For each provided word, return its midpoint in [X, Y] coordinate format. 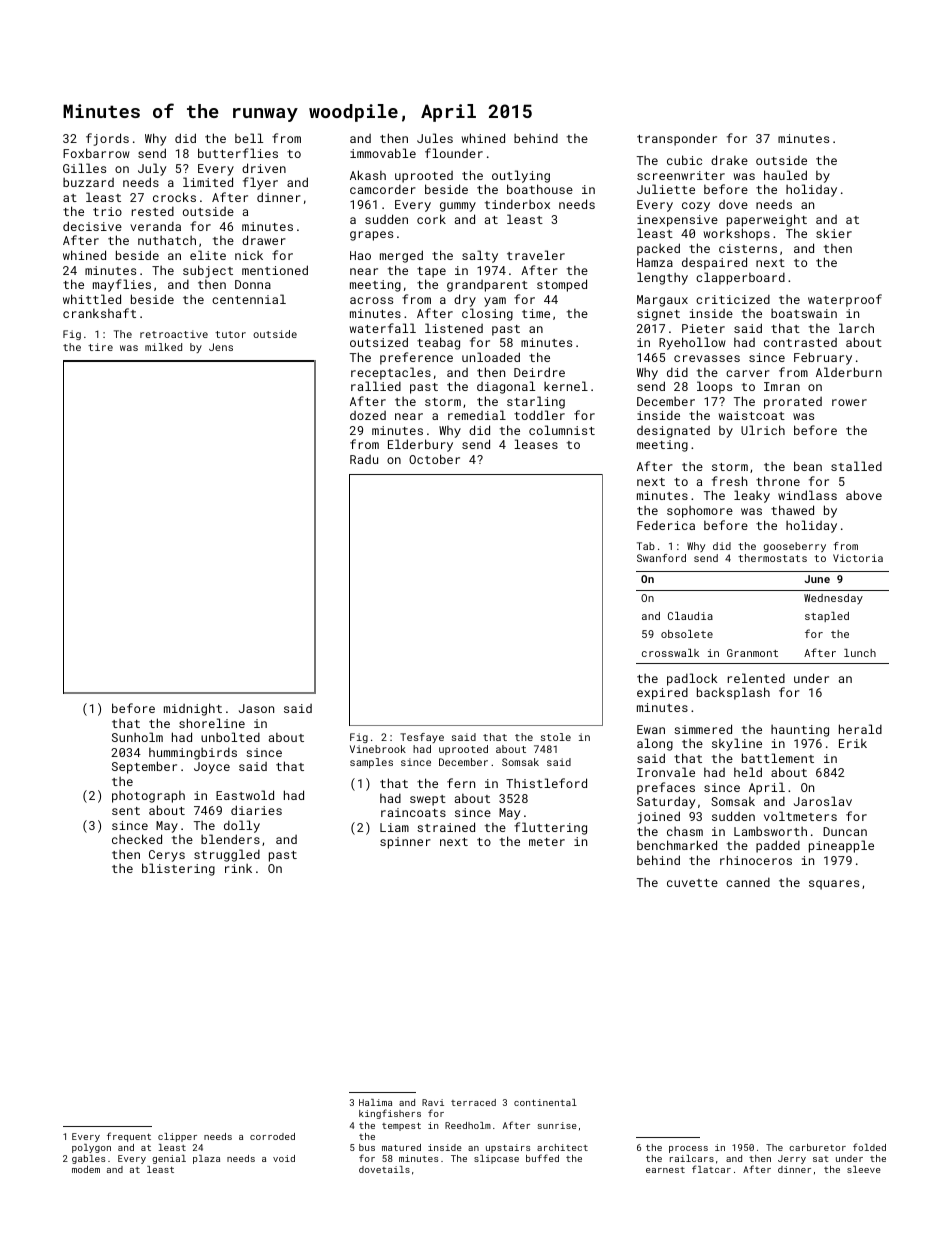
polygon [91, 1148]
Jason [256, 708]
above [864, 495]
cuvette [692, 883]
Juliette [666, 189]
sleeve [864, 1169]
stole [556, 737]
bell [249, 138]
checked [137, 839]
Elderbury [420, 445]
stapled [827, 617]
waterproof [845, 300]
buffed [542, 1158]
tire [100, 347]
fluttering [550, 828]
